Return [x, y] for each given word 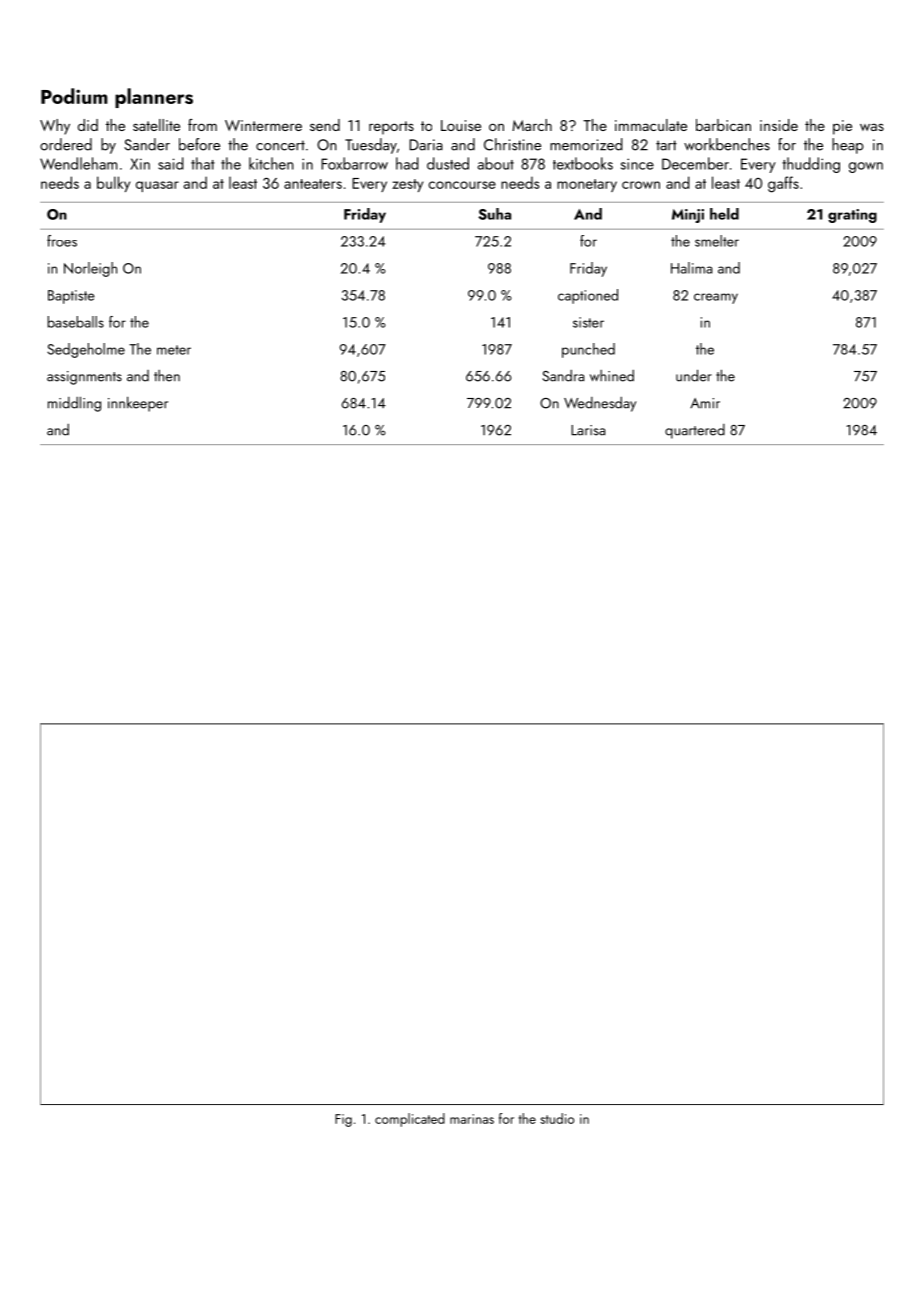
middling [74, 404]
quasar [157, 186]
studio [557, 1118]
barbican [723, 125]
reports [391, 128]
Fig [343, 1120]
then [167, 376]
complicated [410, 1120]
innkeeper [138, 404]
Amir [705, 403]
